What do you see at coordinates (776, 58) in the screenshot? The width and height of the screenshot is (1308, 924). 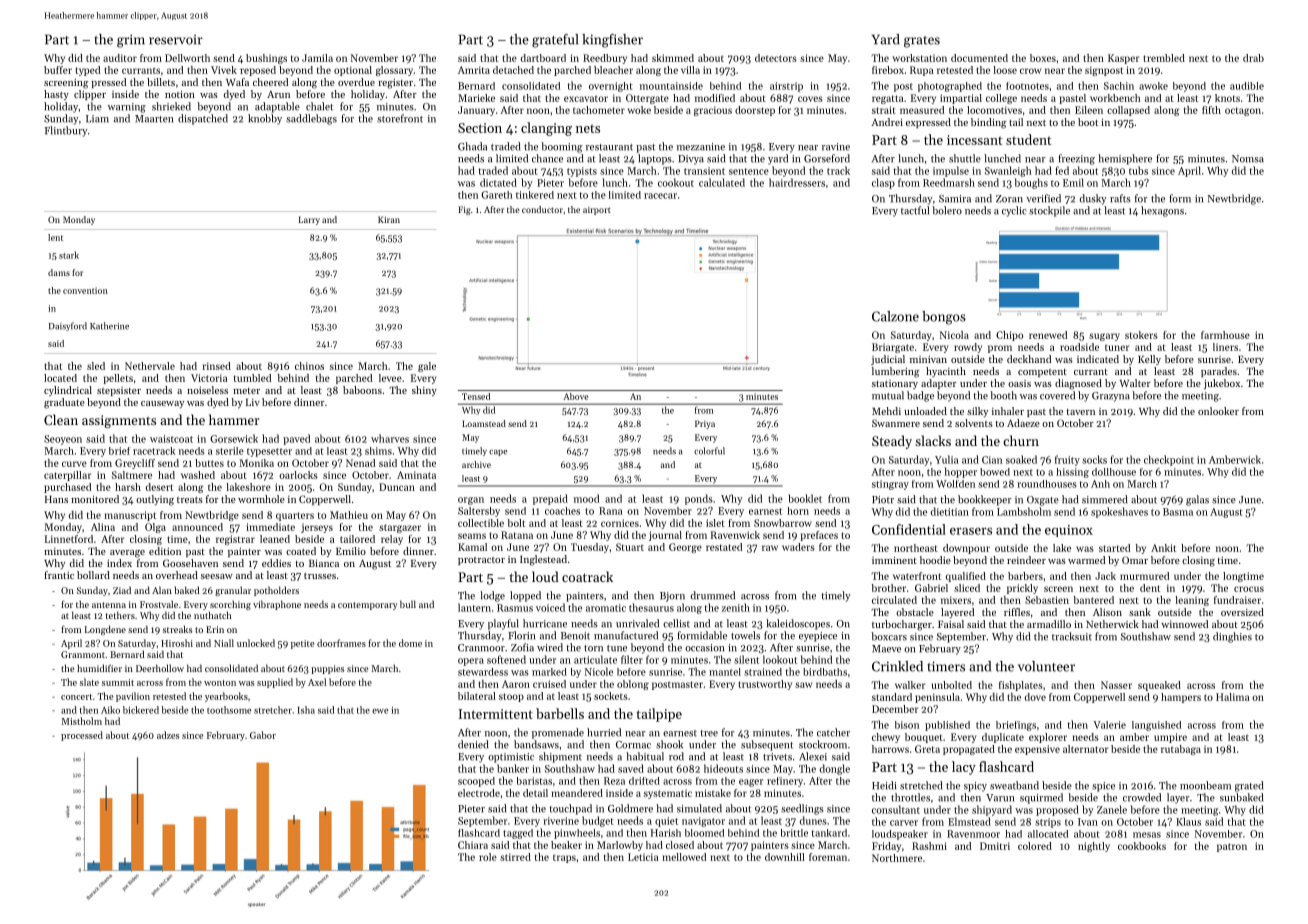 I see `detectors` at bounding box center [776, 58].
